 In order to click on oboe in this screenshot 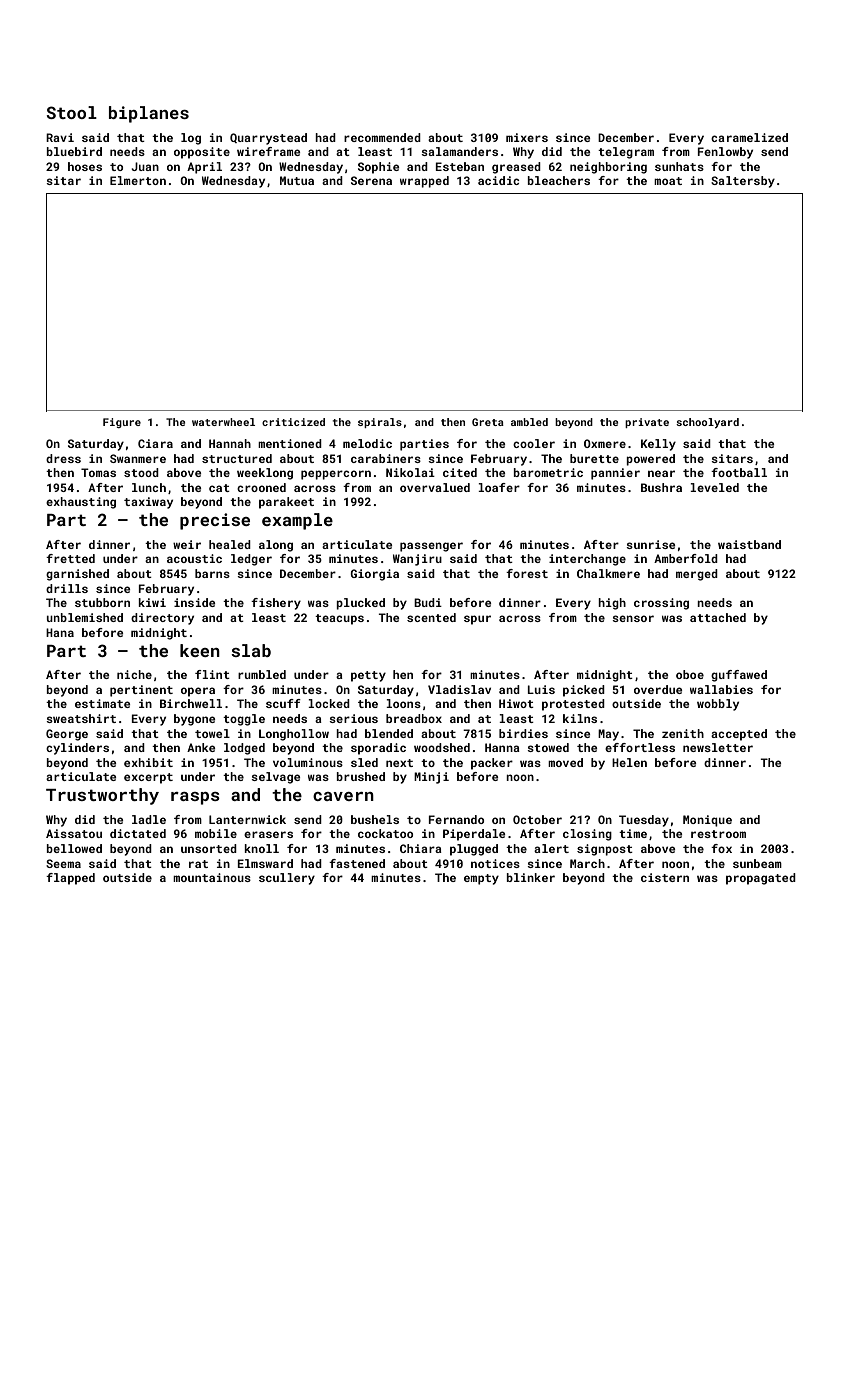, I will do `click(690, 674)`.
